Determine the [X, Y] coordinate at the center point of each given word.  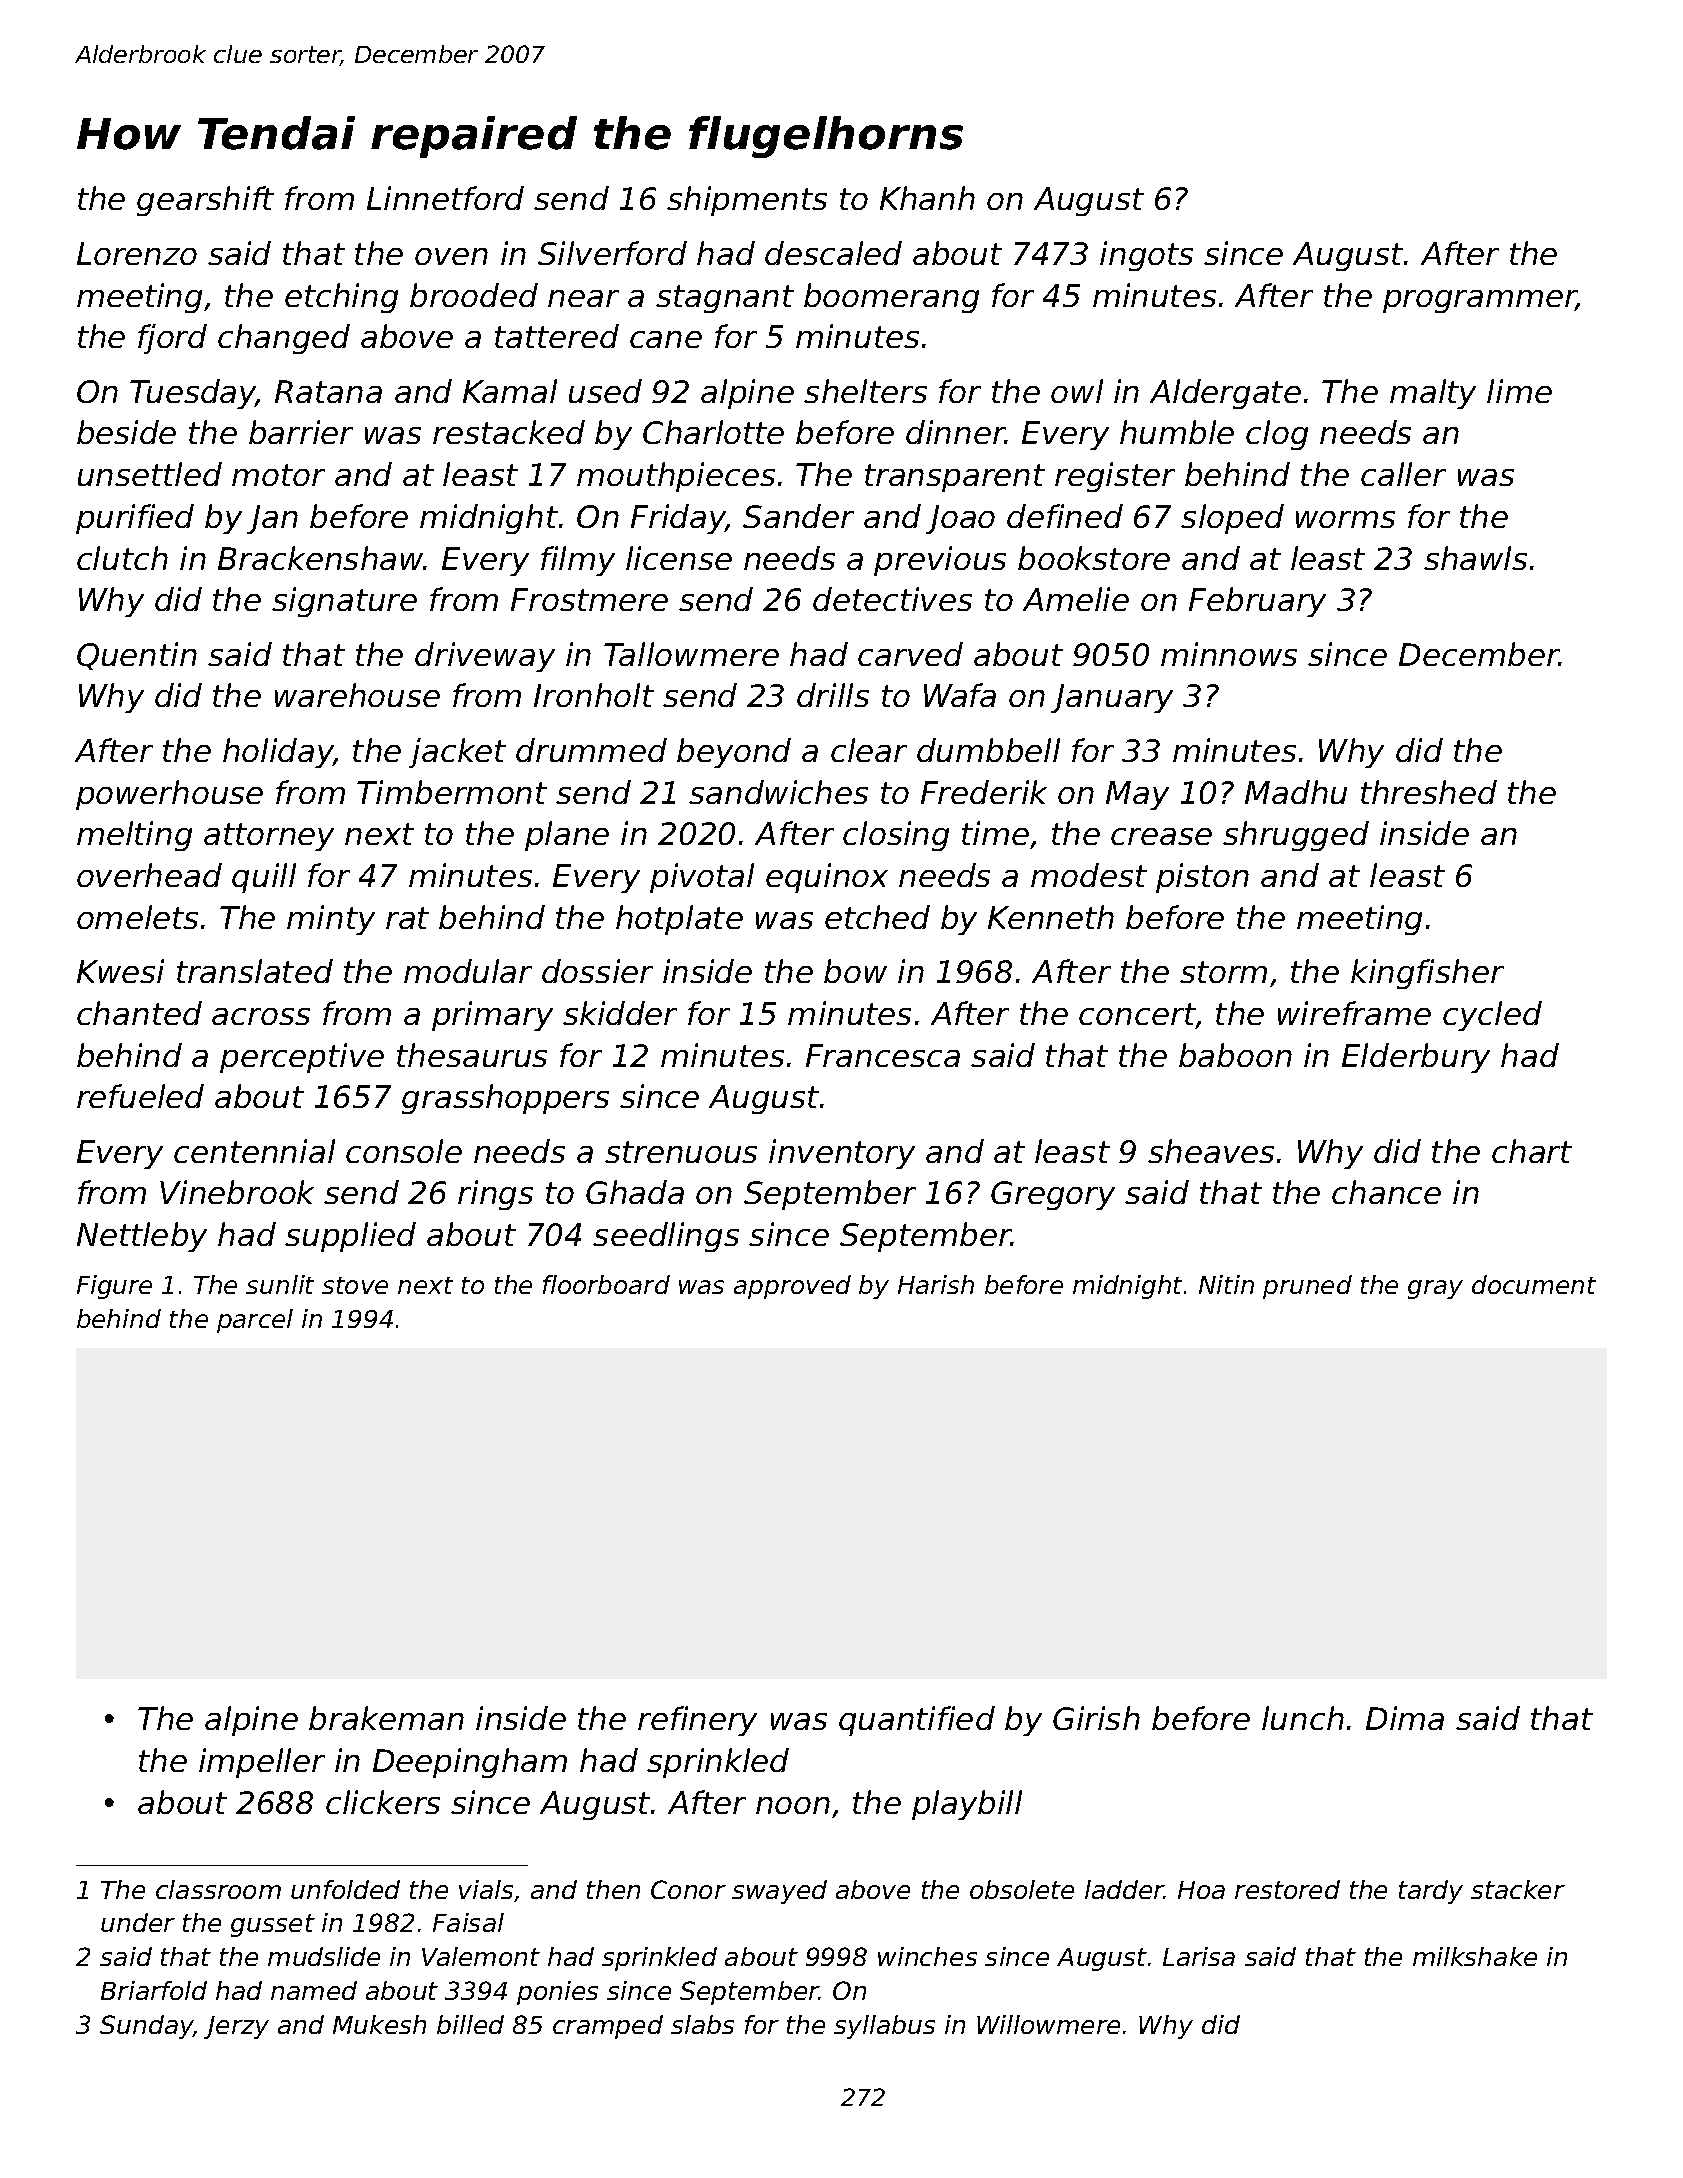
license [679, 558]
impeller [262, 1763]
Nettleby [142, 1237]
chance [1386, 1192]
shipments [747, 201]
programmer [1480, 301]
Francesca [883, 1055]
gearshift [205, 201]
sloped [1232, 519]
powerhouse [169, 795]
